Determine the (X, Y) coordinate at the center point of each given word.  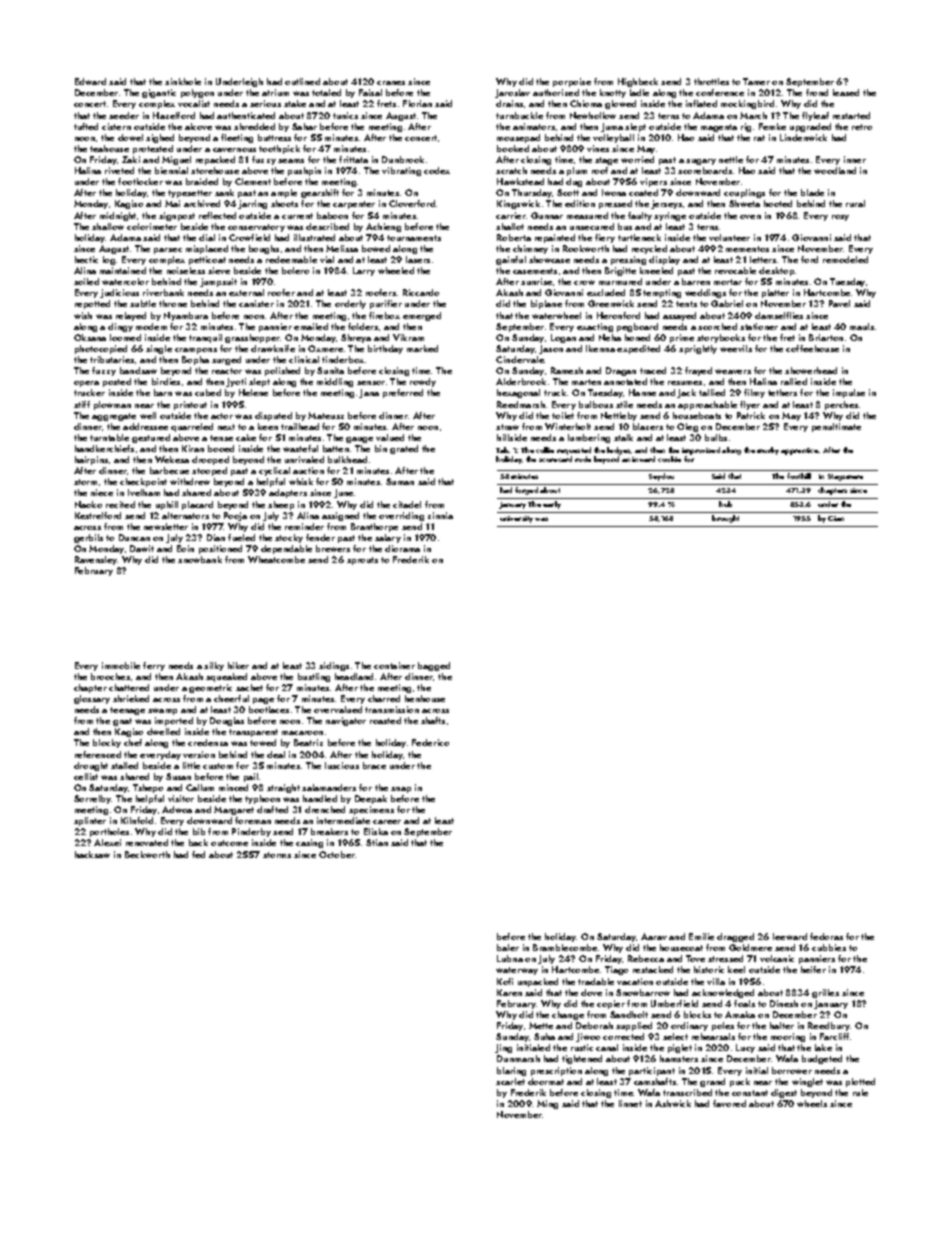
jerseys (666, 204)
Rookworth (586, 248)
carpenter (354, 205)
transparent (253, 733)
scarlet (510, 1081)
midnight (118, 216)
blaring (511, 1071)
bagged (434, 666)
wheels (812, 1103)
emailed (311, 326)
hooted (778, 203)
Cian (836, 518)
